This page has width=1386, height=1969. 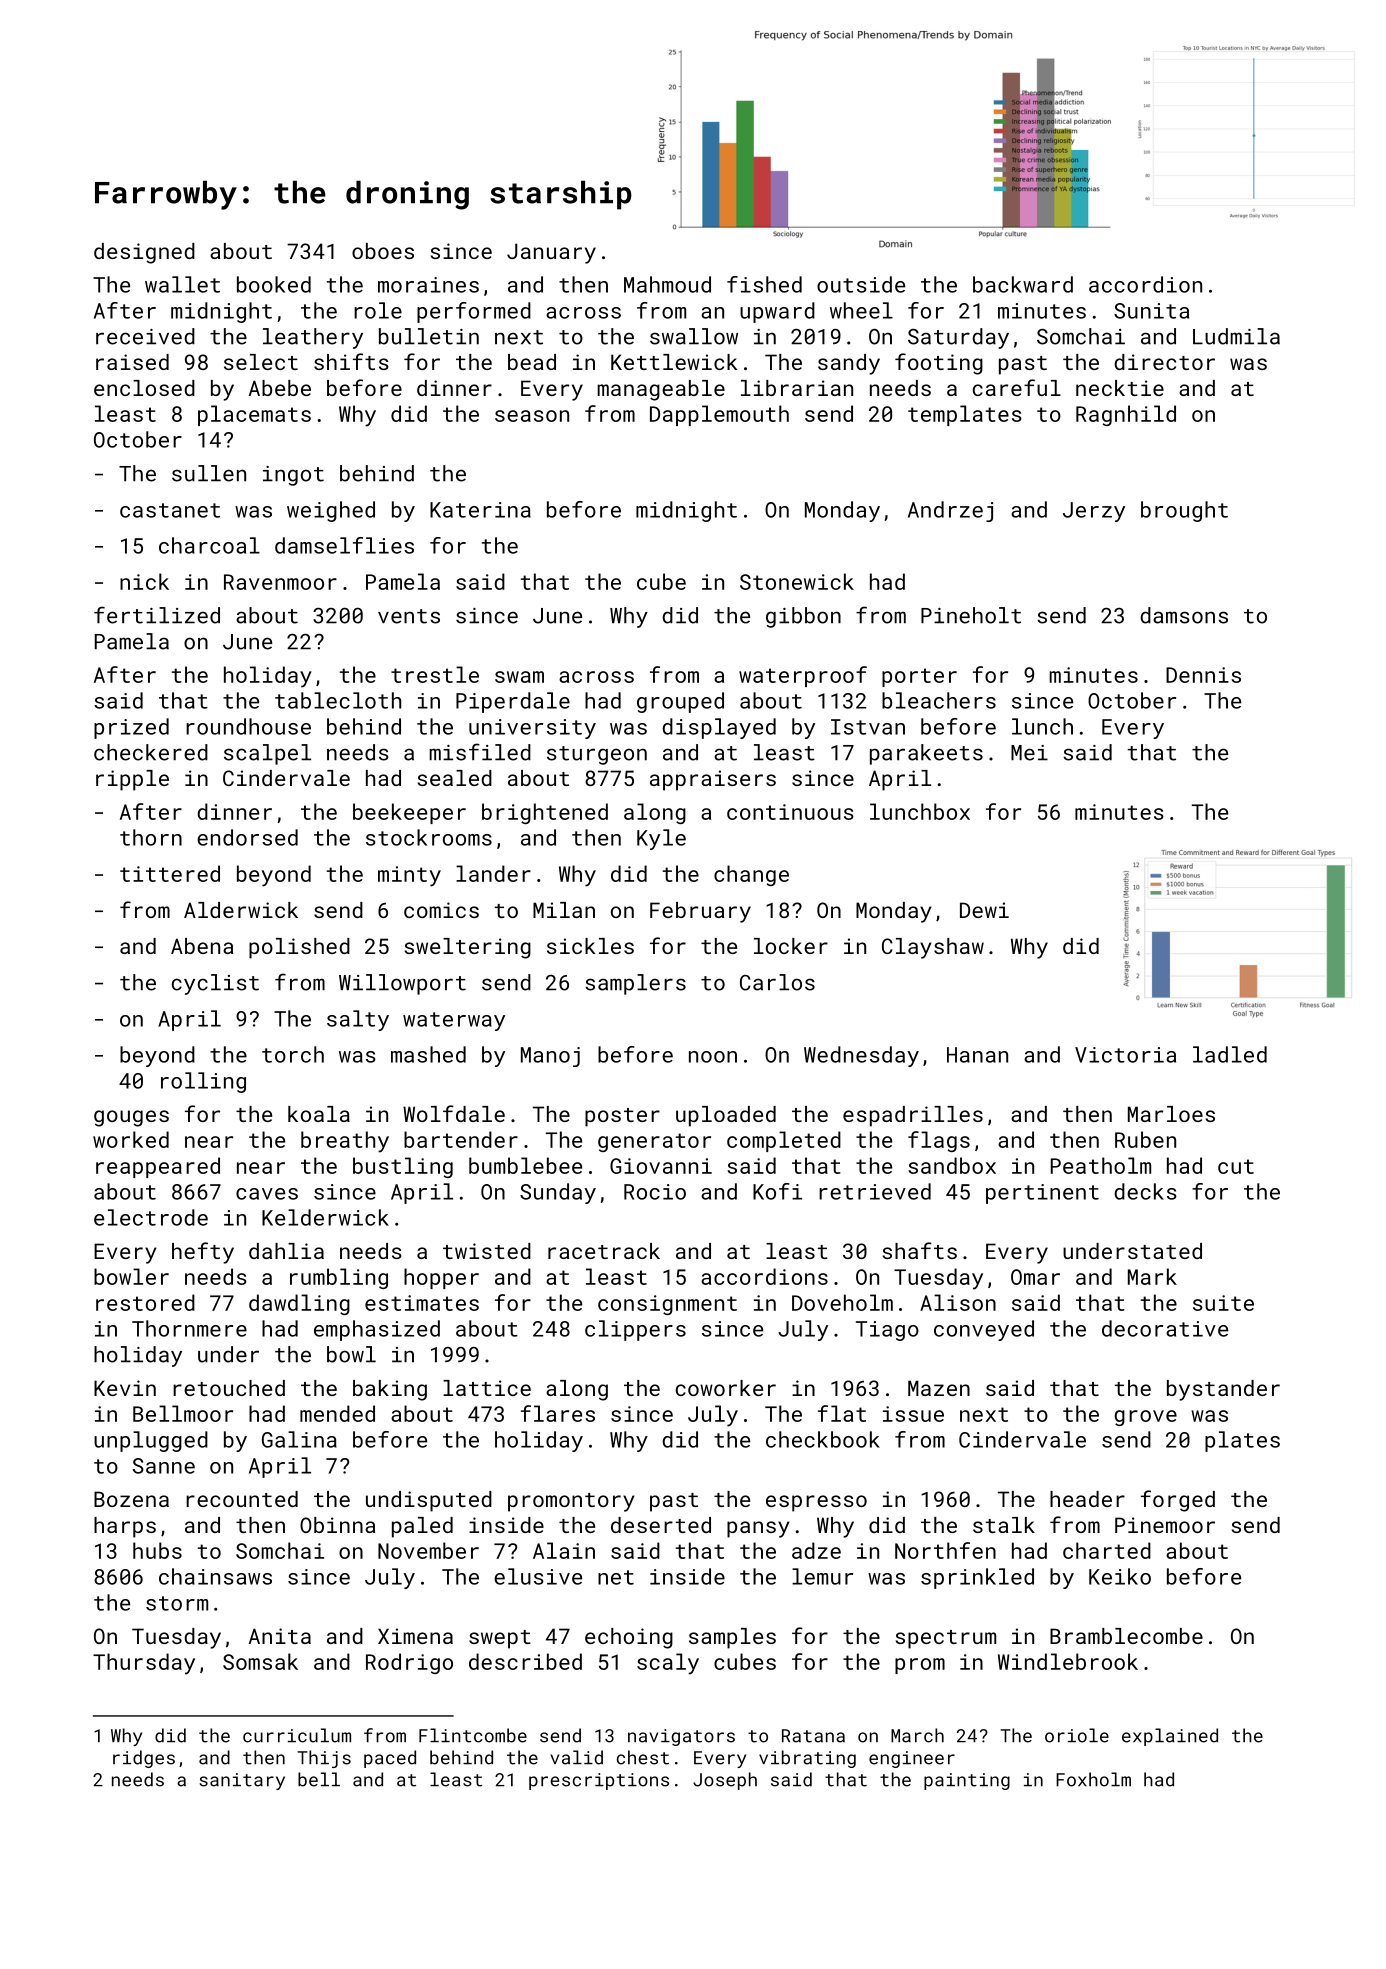 What do you see at coordinates (1223, 1303) in the page?
I see `suite` at bounding box center [1223, 1303].
